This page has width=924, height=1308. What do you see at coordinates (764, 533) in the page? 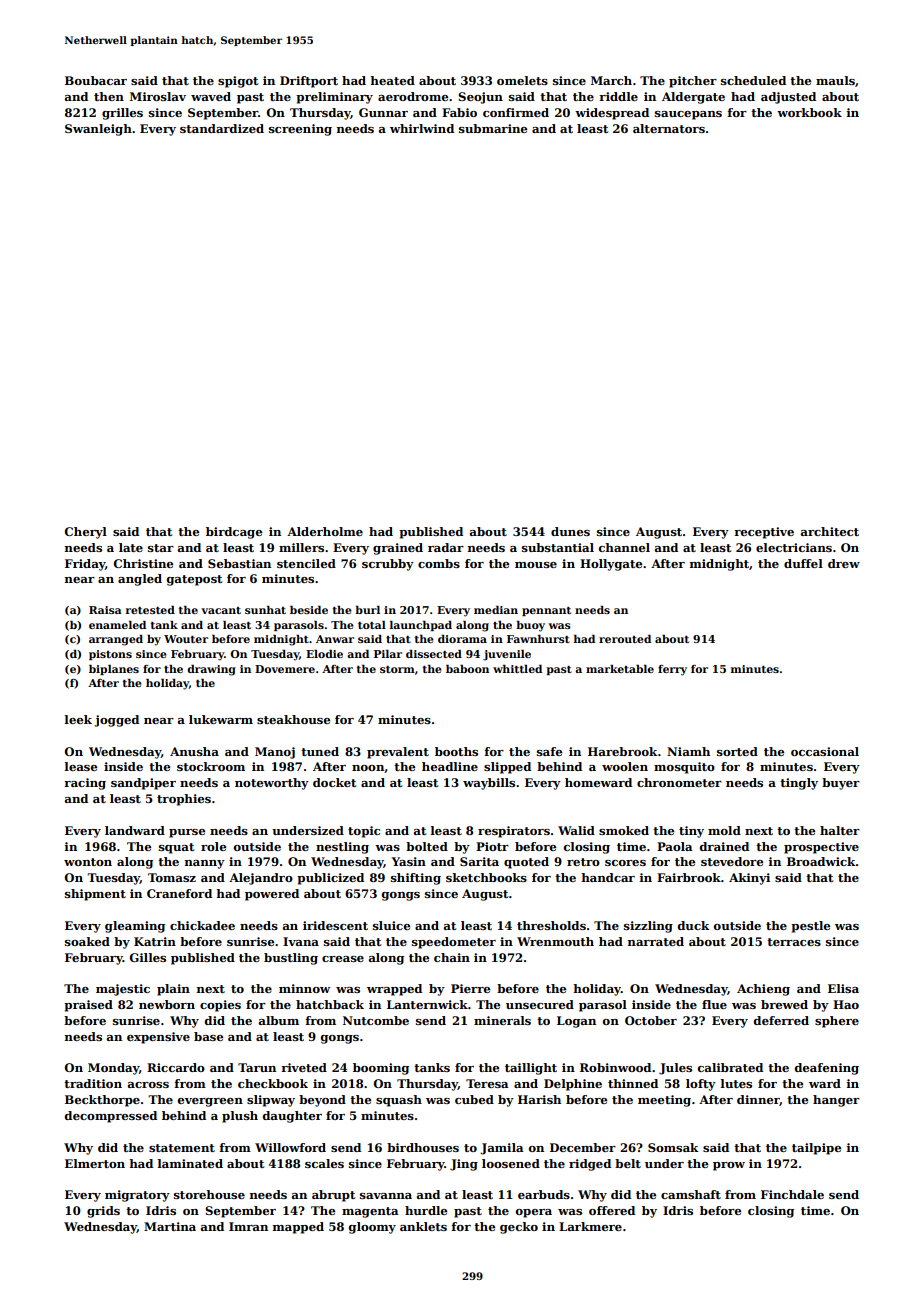
I see `receptive` at bounding box center [764, 533].
